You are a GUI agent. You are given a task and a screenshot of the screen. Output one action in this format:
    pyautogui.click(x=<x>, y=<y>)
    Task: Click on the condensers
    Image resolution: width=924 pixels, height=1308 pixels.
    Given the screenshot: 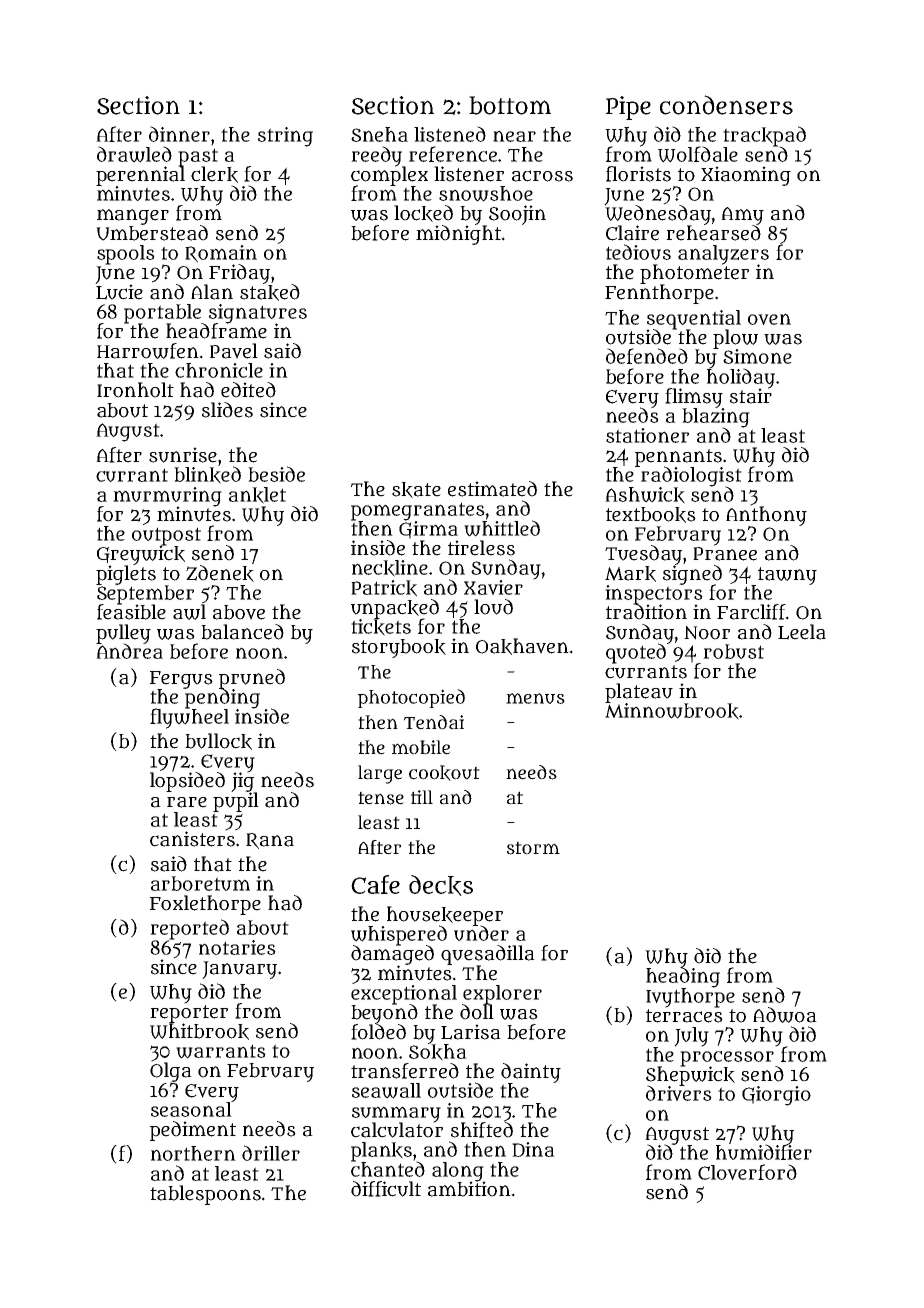 What is the action you would take?
    pyautogui.click(x=726, y=105)
